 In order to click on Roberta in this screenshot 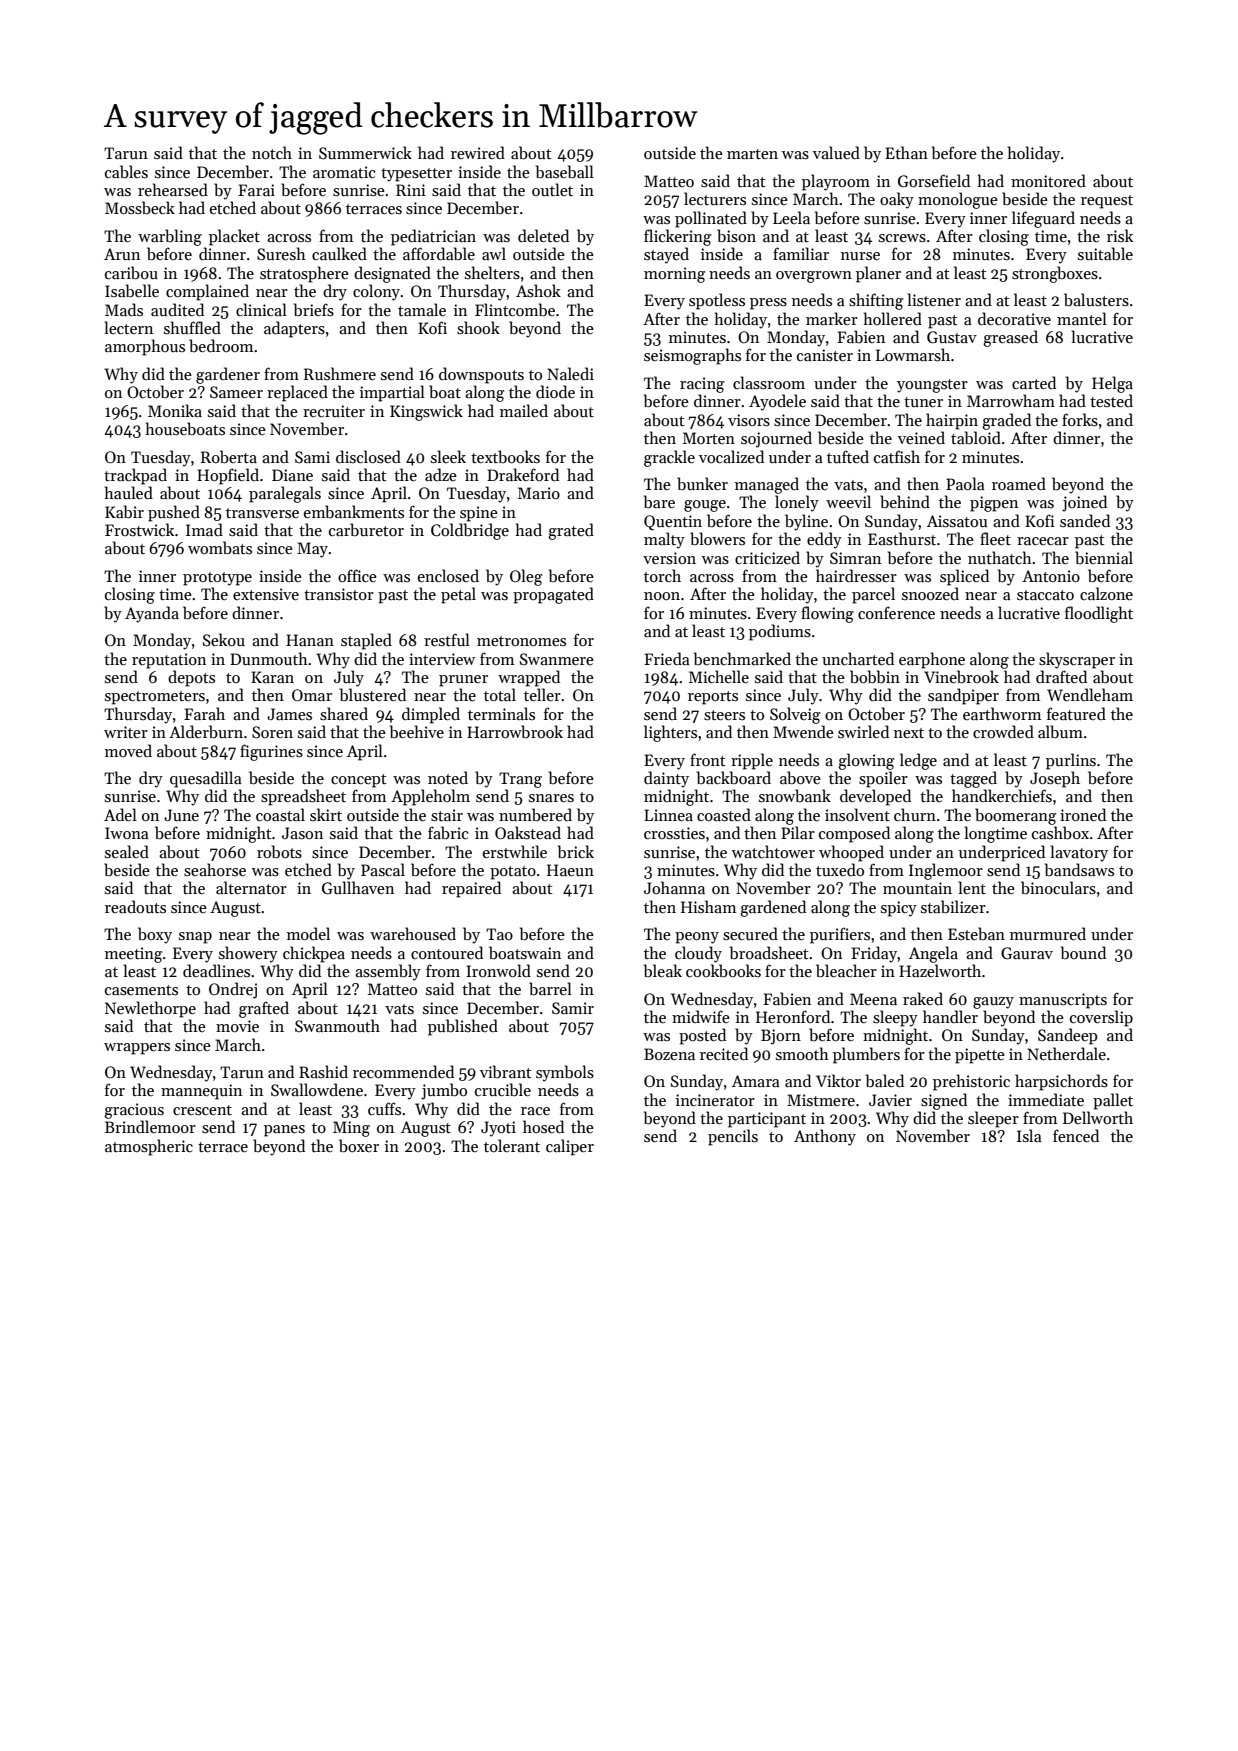, I will do `click(229, 457)`.
